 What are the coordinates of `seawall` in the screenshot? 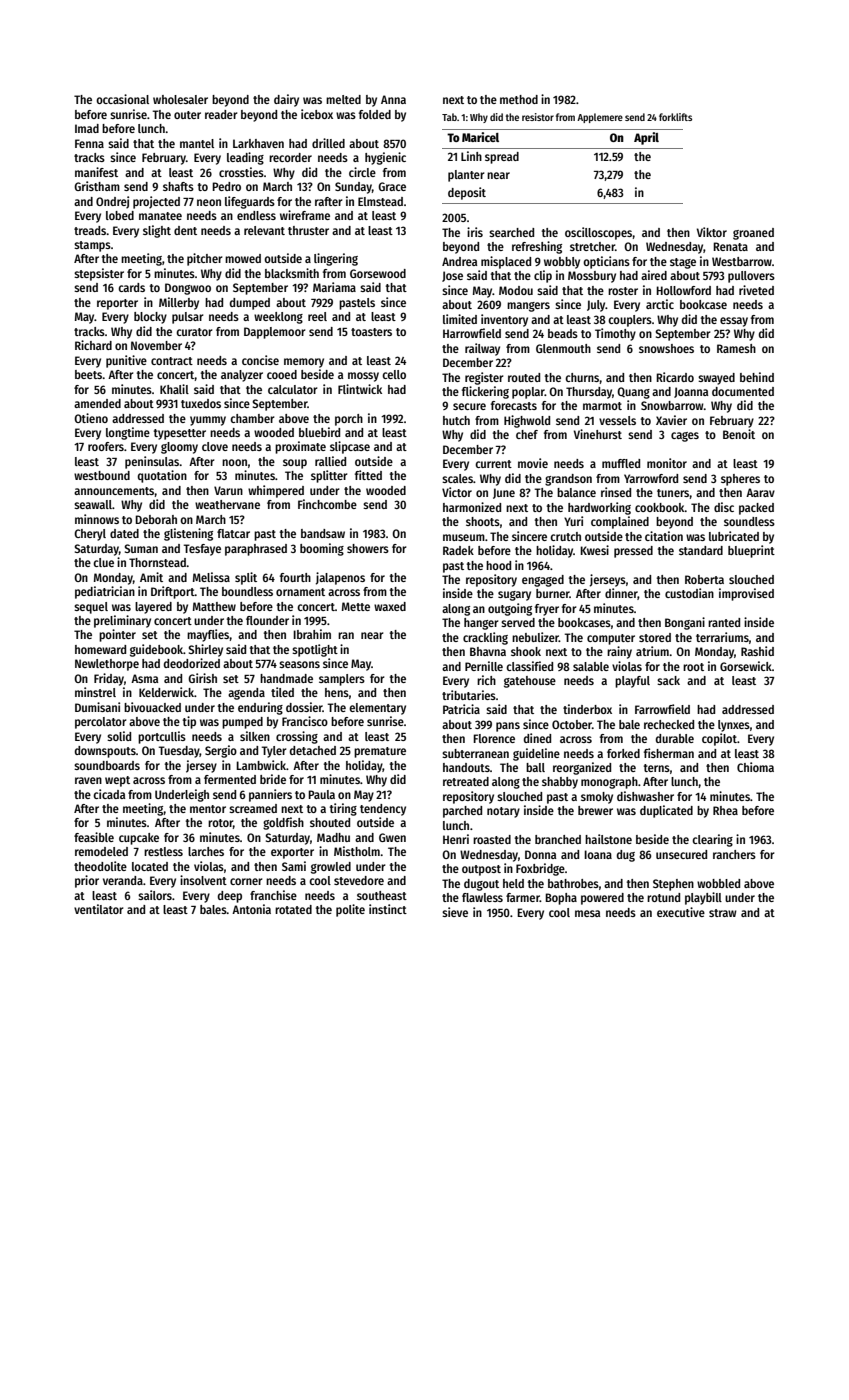 It's located at (93, 504).
